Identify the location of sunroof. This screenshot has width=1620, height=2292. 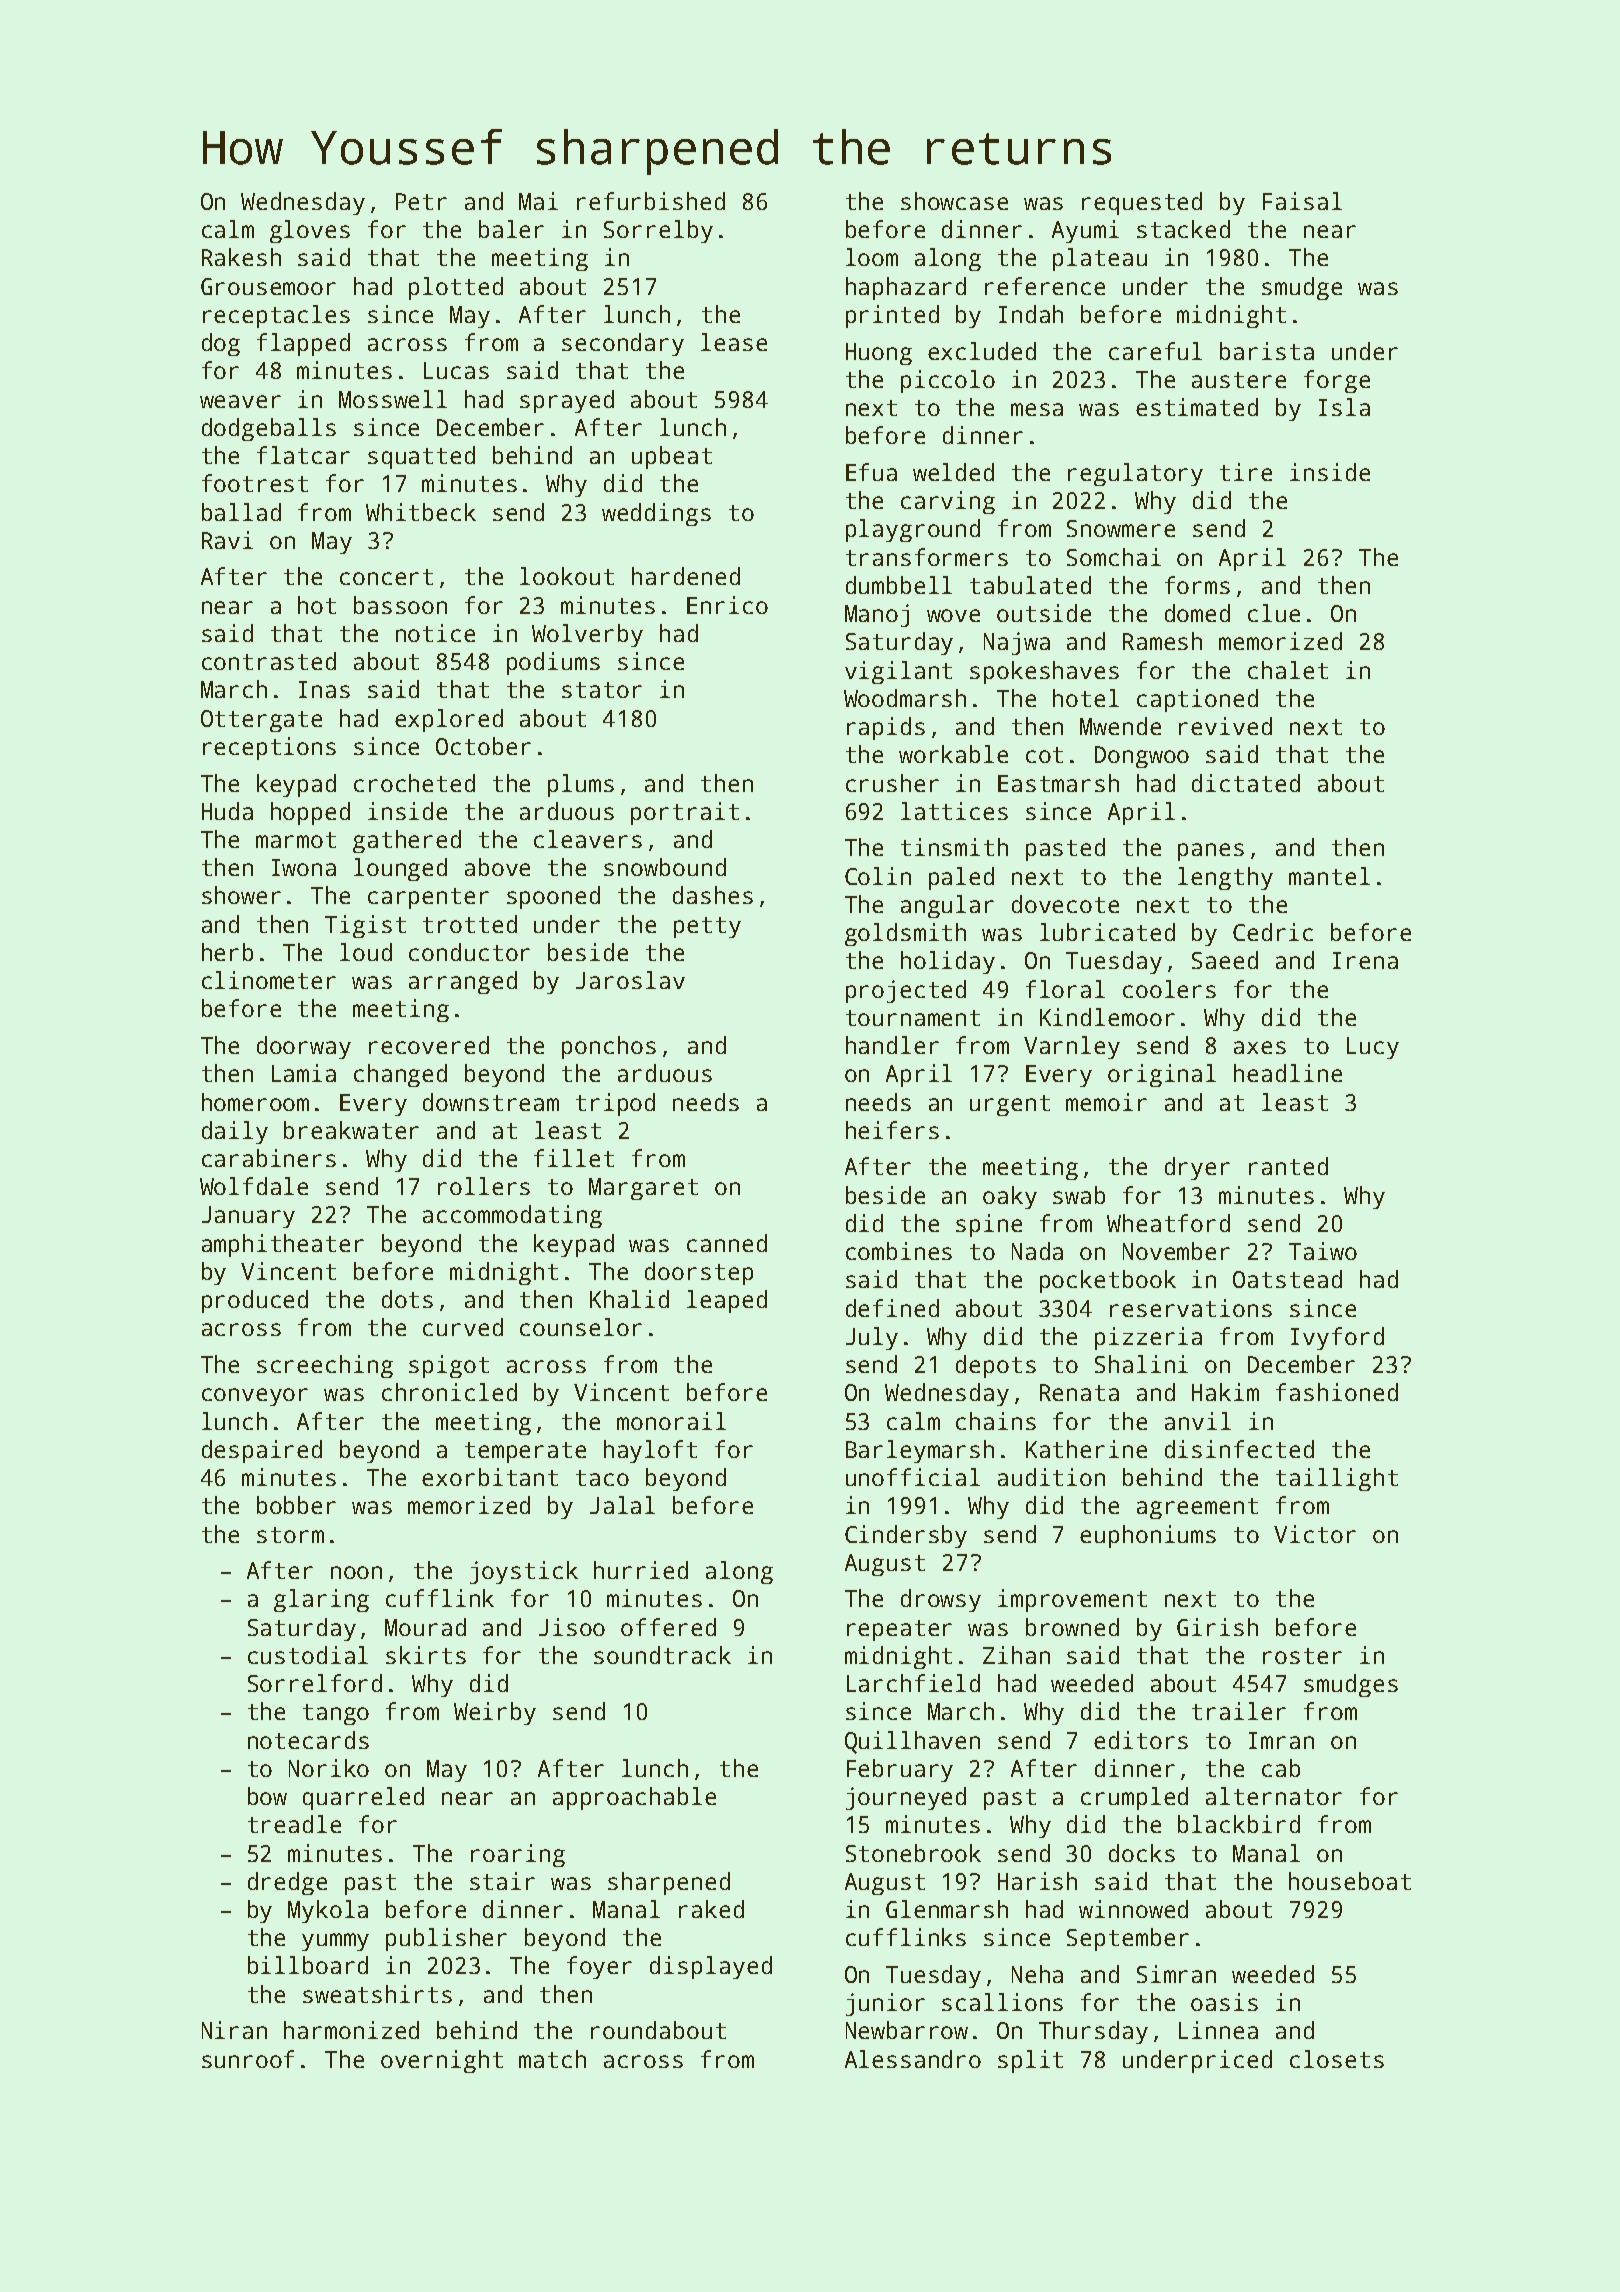
(248, 2059).
